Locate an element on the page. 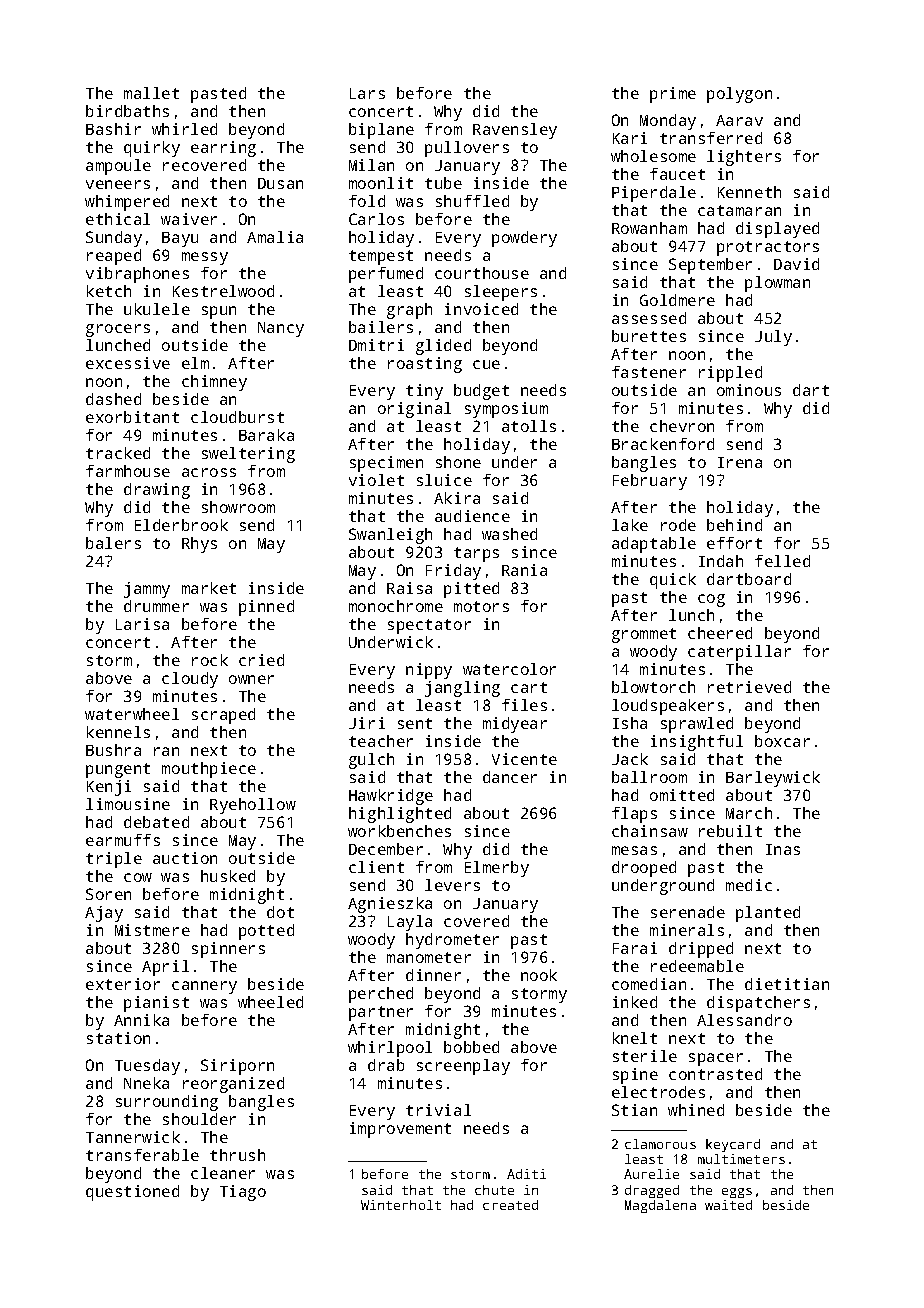 Image resolution: width=924 pixels, height=1308 pixels. bailers is located at coordinates (381, 327).
